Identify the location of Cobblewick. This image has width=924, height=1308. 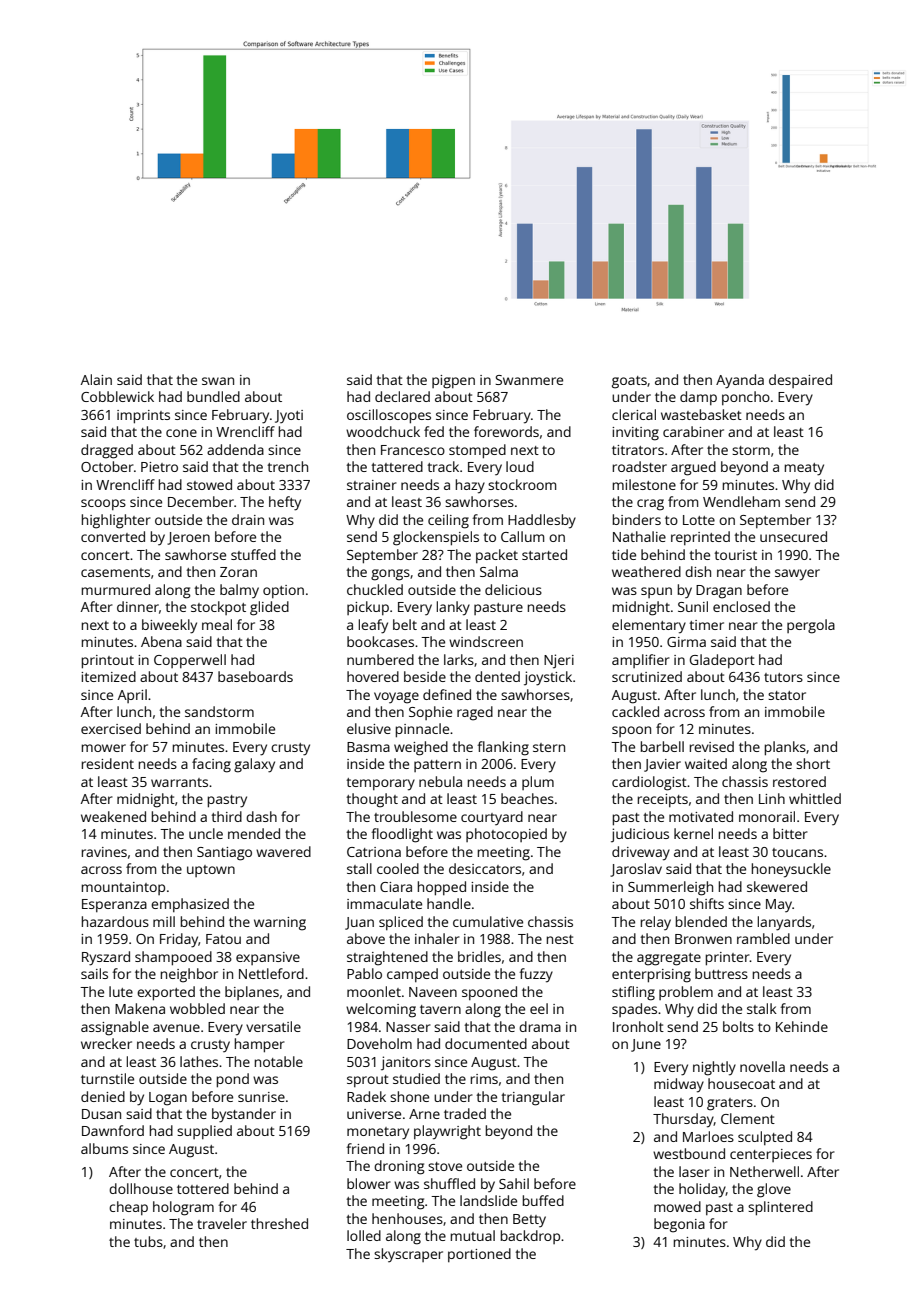
(117, 396).
